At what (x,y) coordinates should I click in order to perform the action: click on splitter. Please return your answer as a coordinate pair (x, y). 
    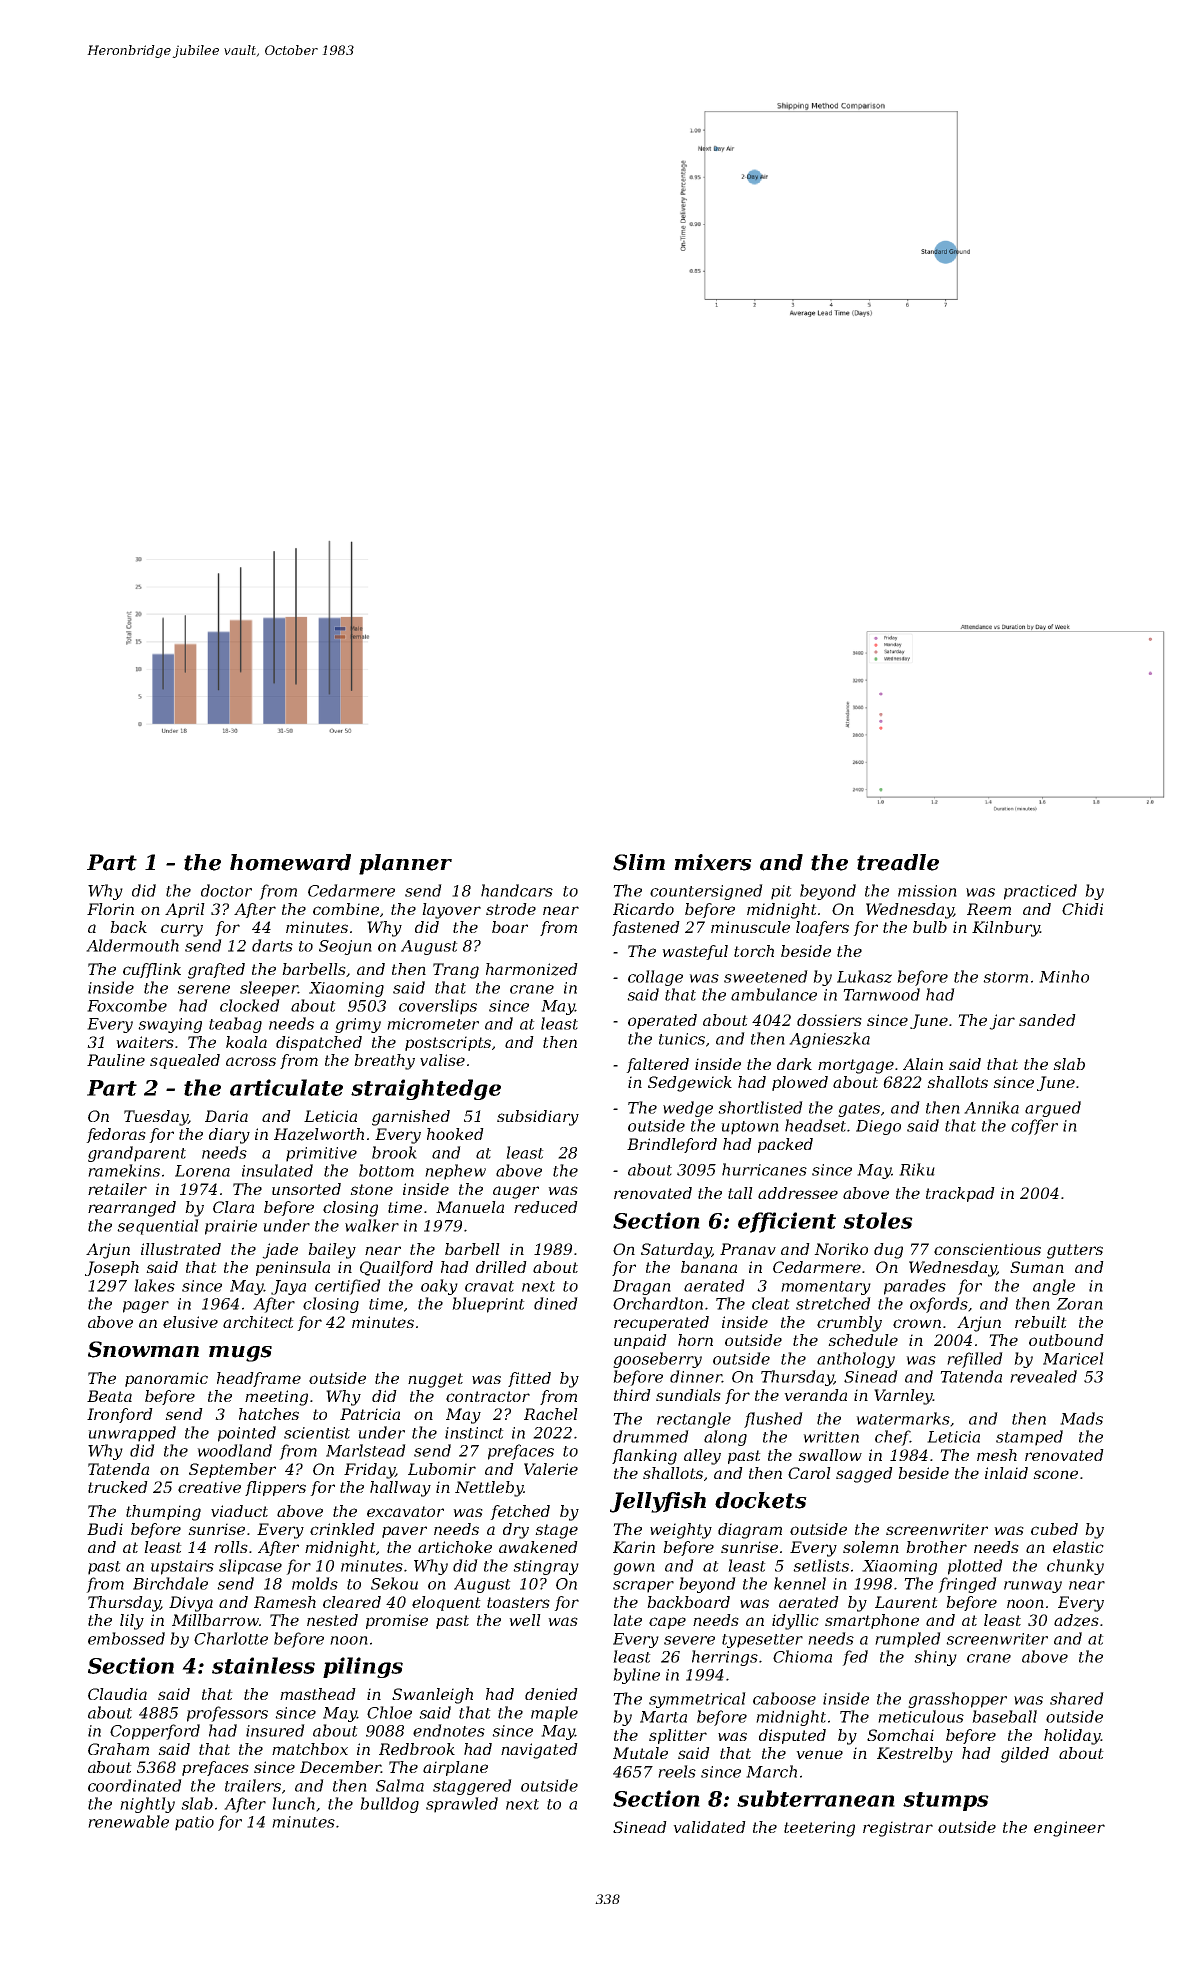
    Looking at the image, I should click on (678, 1736).
